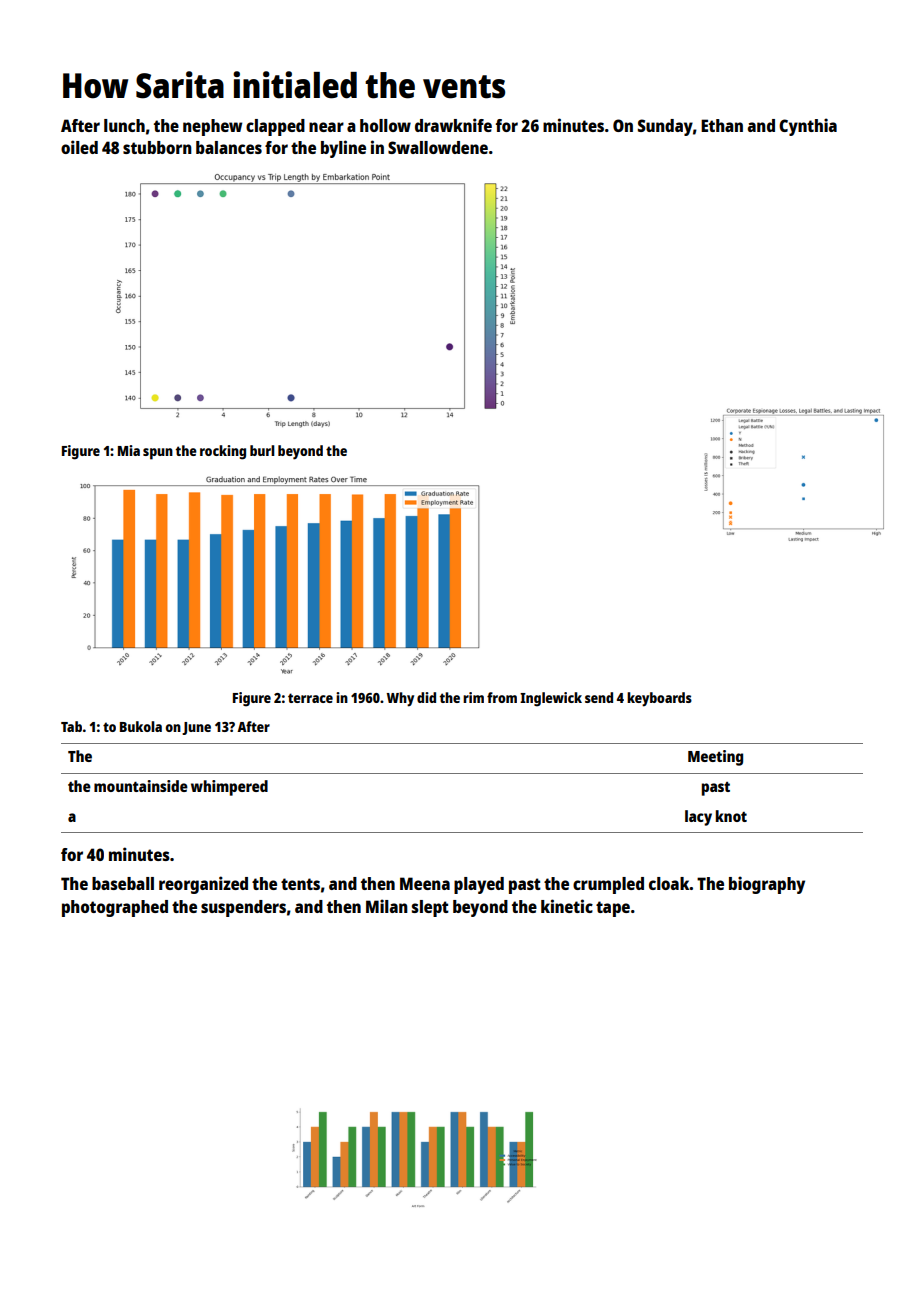  I want to click on rocking, so click(223, 452).
